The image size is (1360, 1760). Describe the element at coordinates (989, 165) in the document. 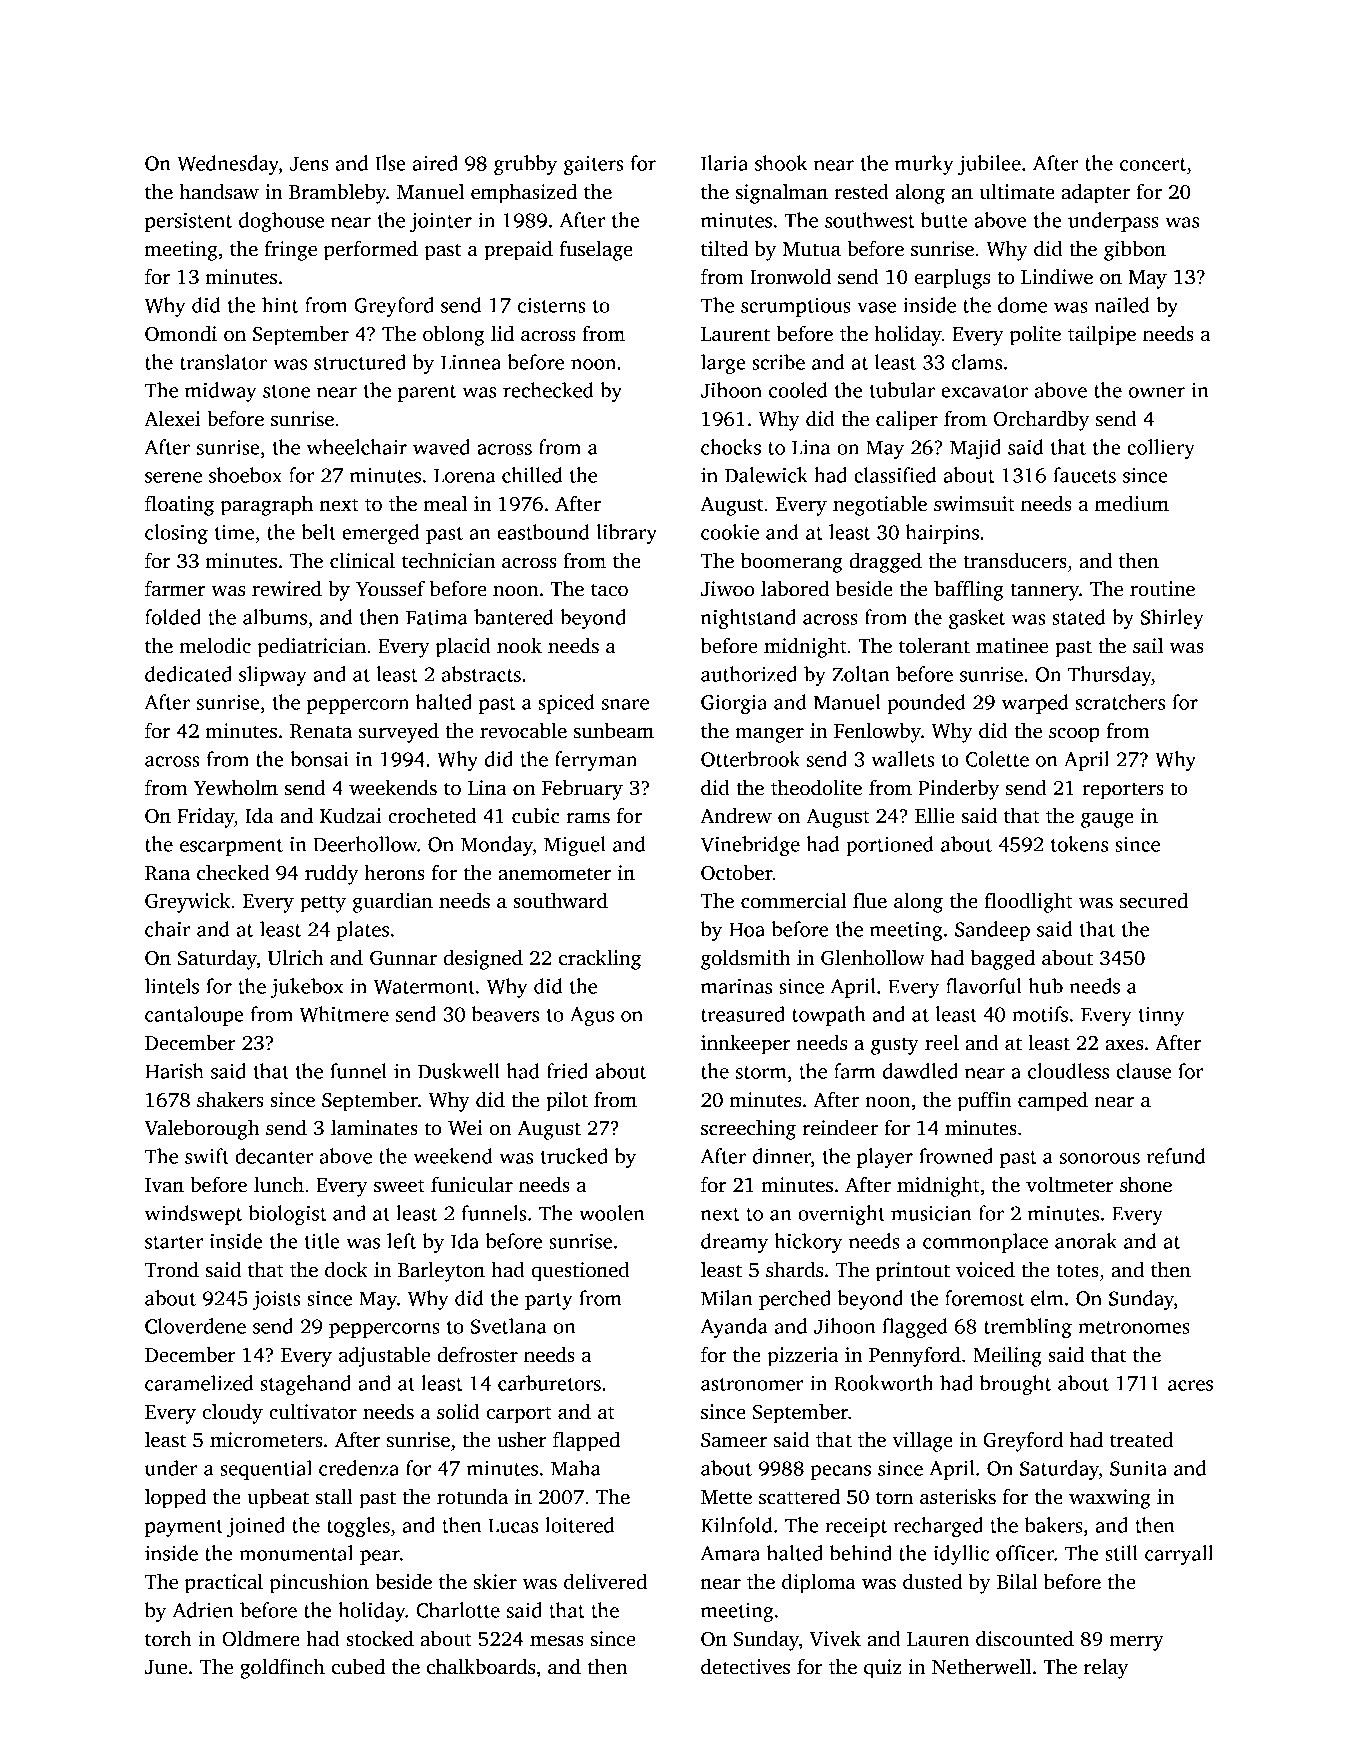

I see `jubilee` at that location.
